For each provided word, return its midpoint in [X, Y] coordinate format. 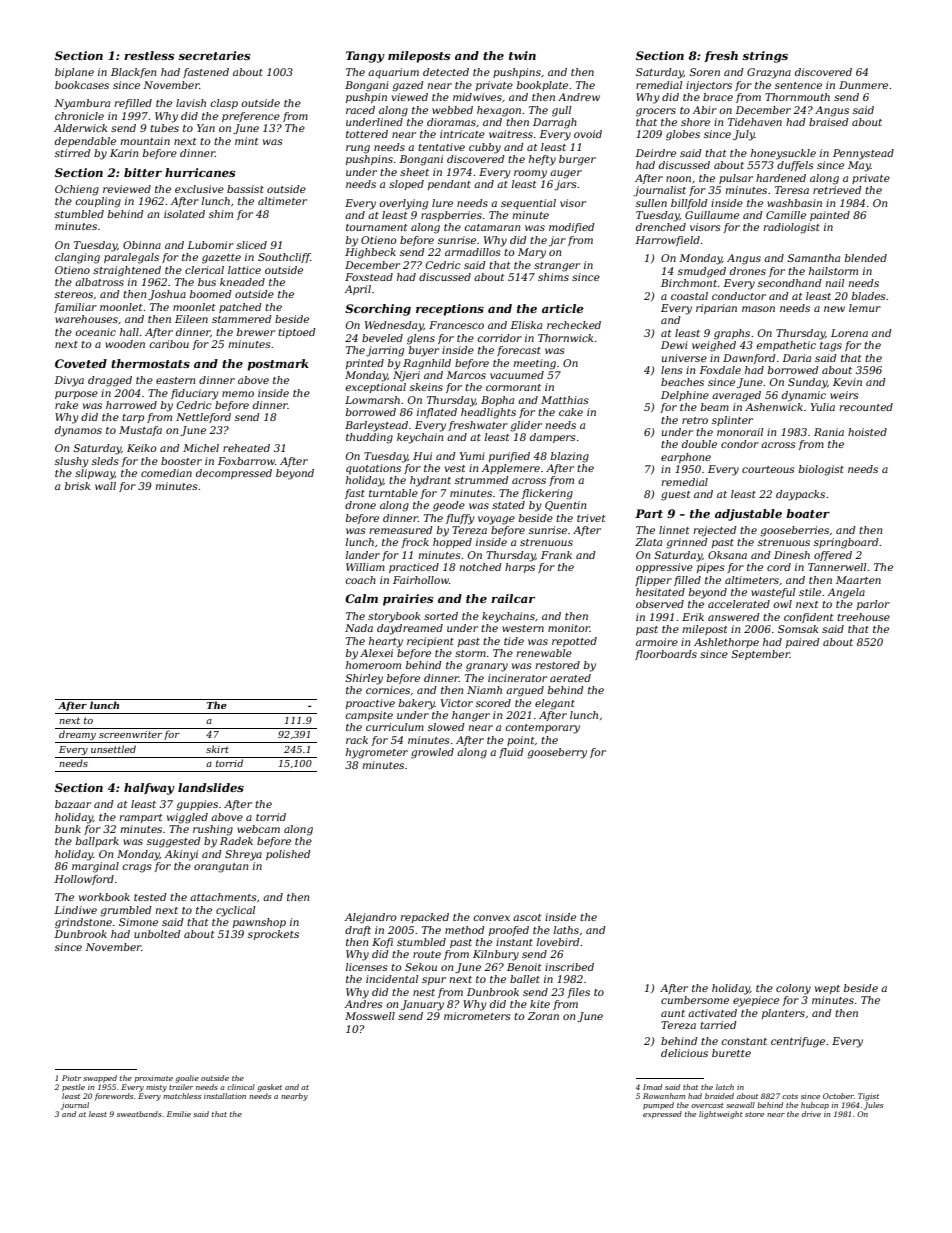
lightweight [721, 1115]
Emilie [179, 1114]
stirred [73, 153]
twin [522, 55]
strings [765, 57]
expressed [662, 1115]
